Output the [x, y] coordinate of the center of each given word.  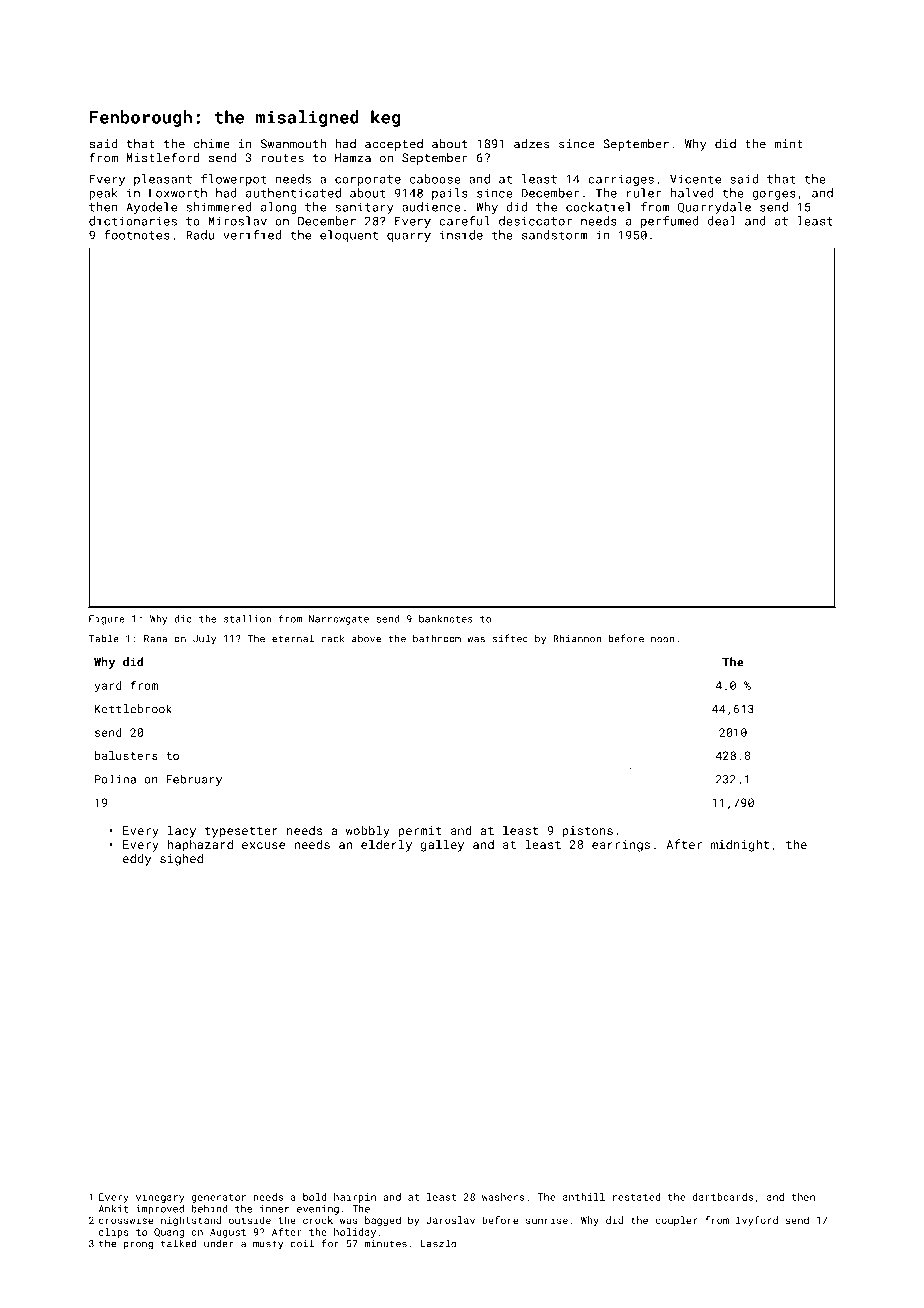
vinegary [160, 1198]
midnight [740, 845]
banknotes [446, 619]
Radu [200, 235]
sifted [510, 638]
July [204, 639]
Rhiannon [577, 638]
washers [503, 1197]
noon [663, 640]
